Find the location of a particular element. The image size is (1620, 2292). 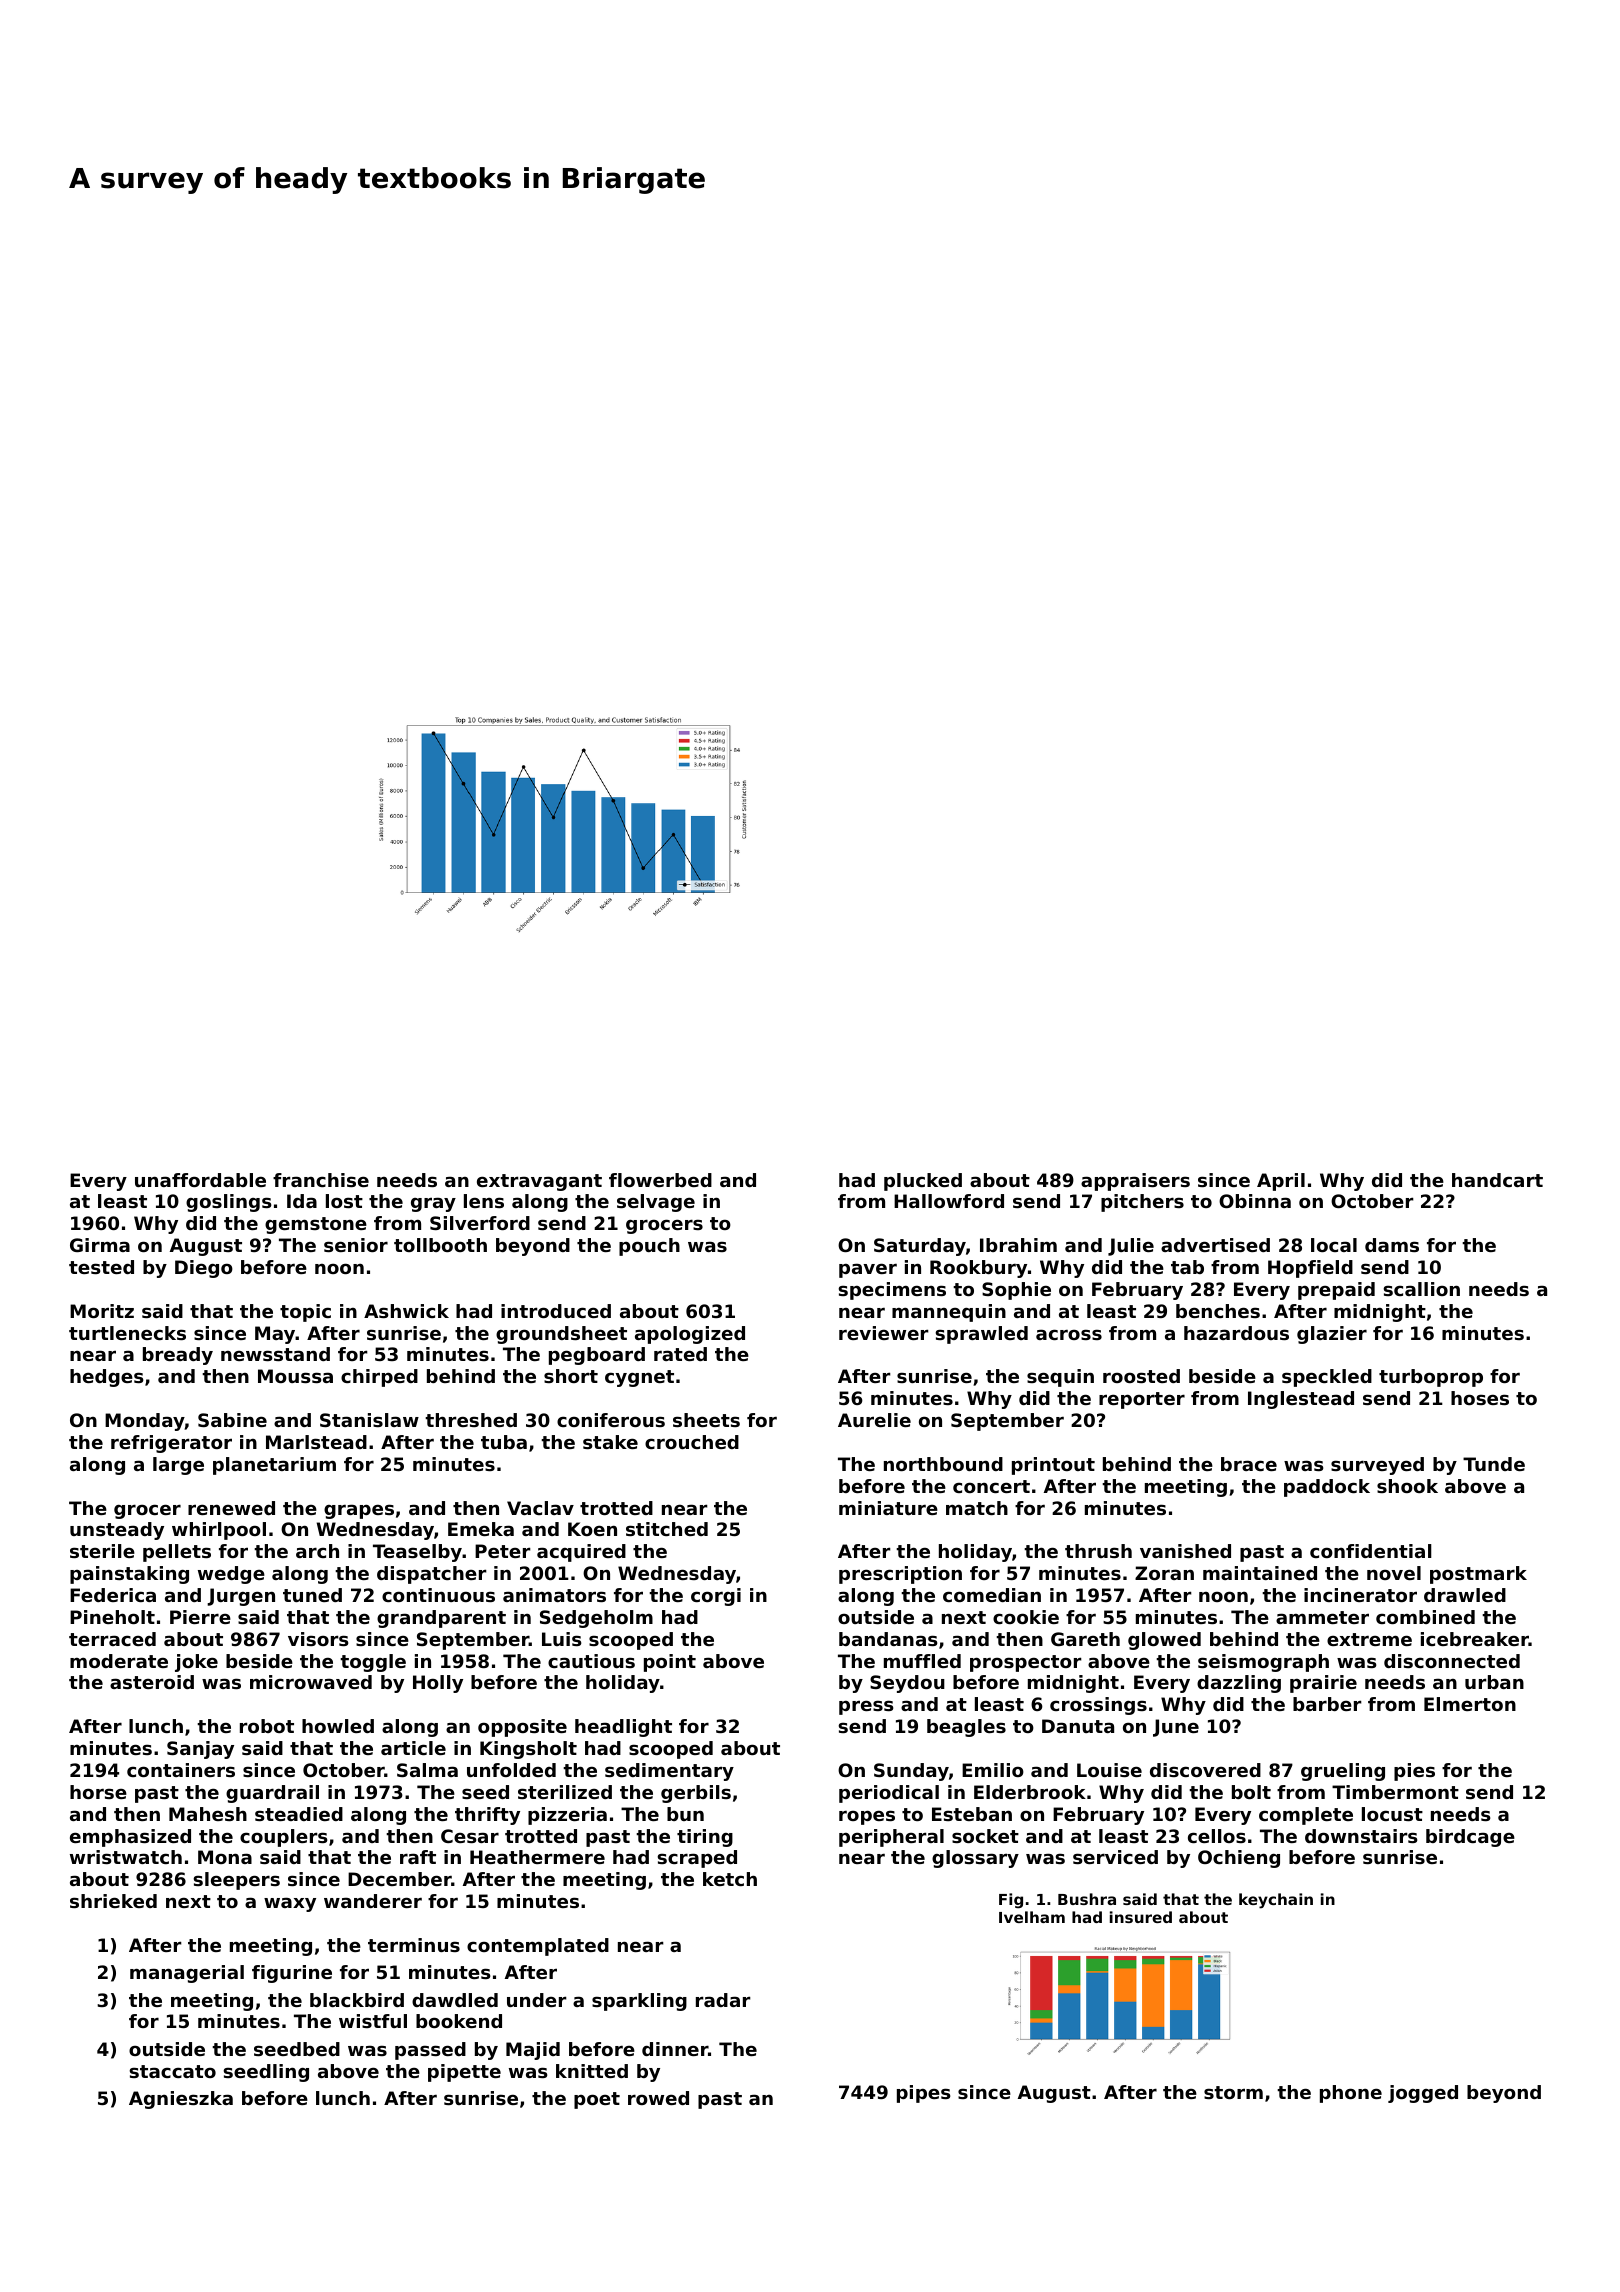

sterile is located at coordinates (102, 1551).
